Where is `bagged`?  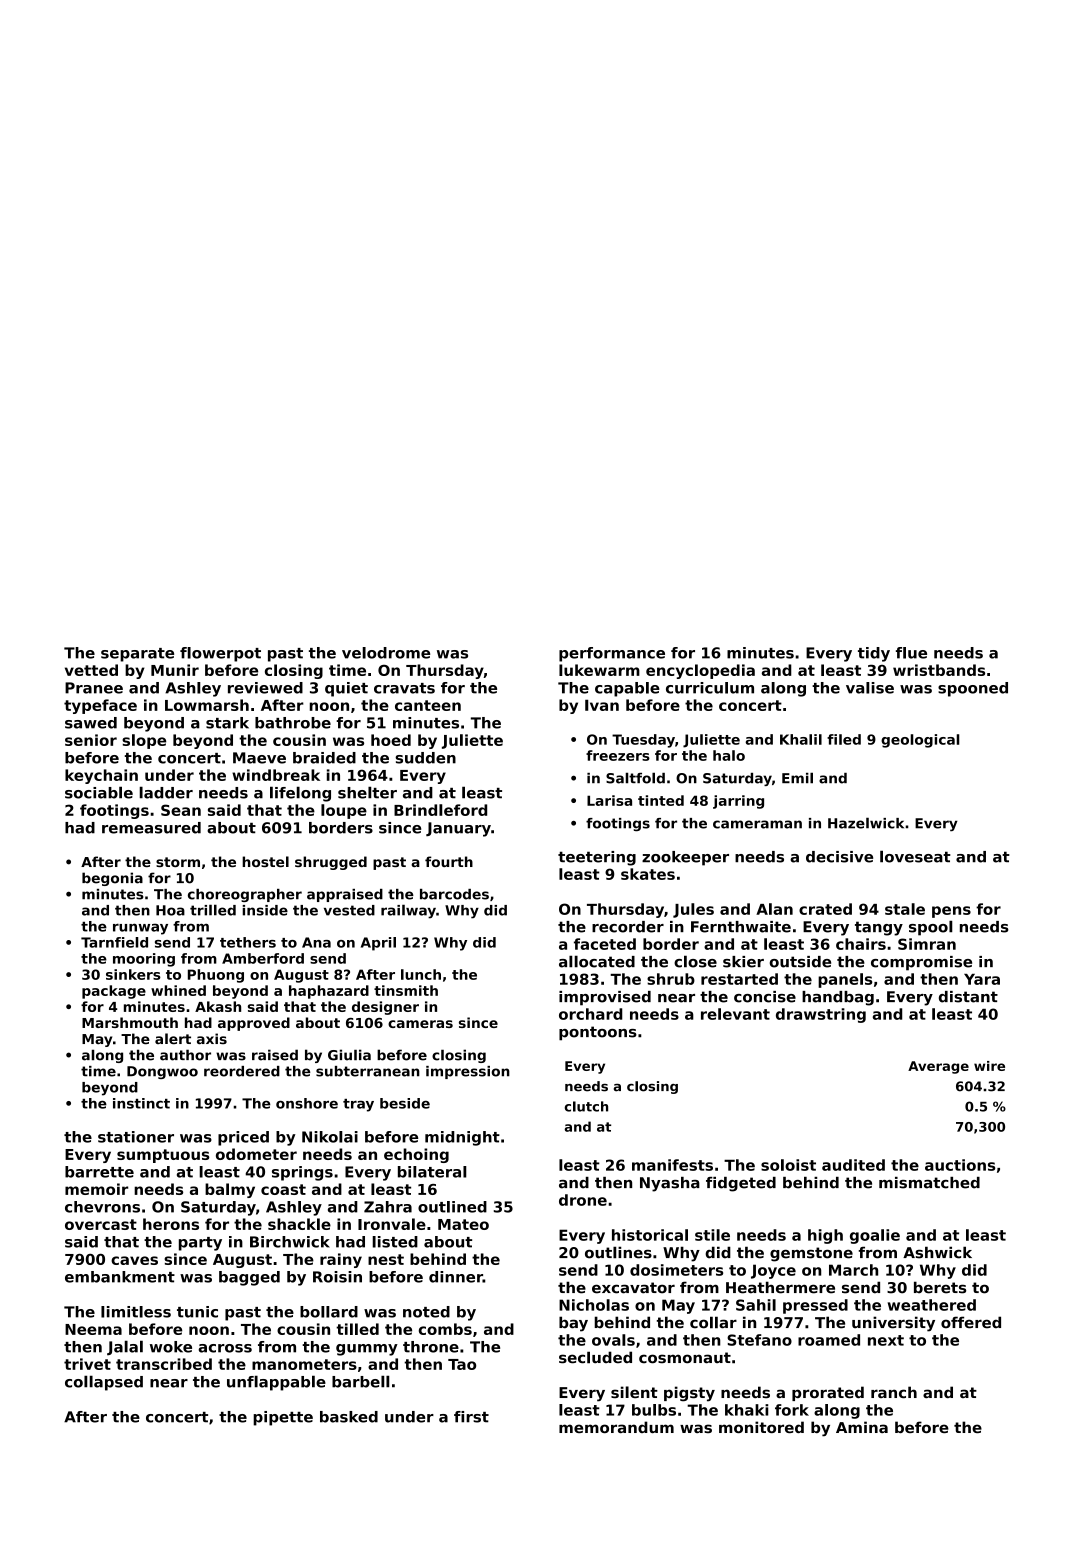
bagged is located at coordinates (249, 1278).
